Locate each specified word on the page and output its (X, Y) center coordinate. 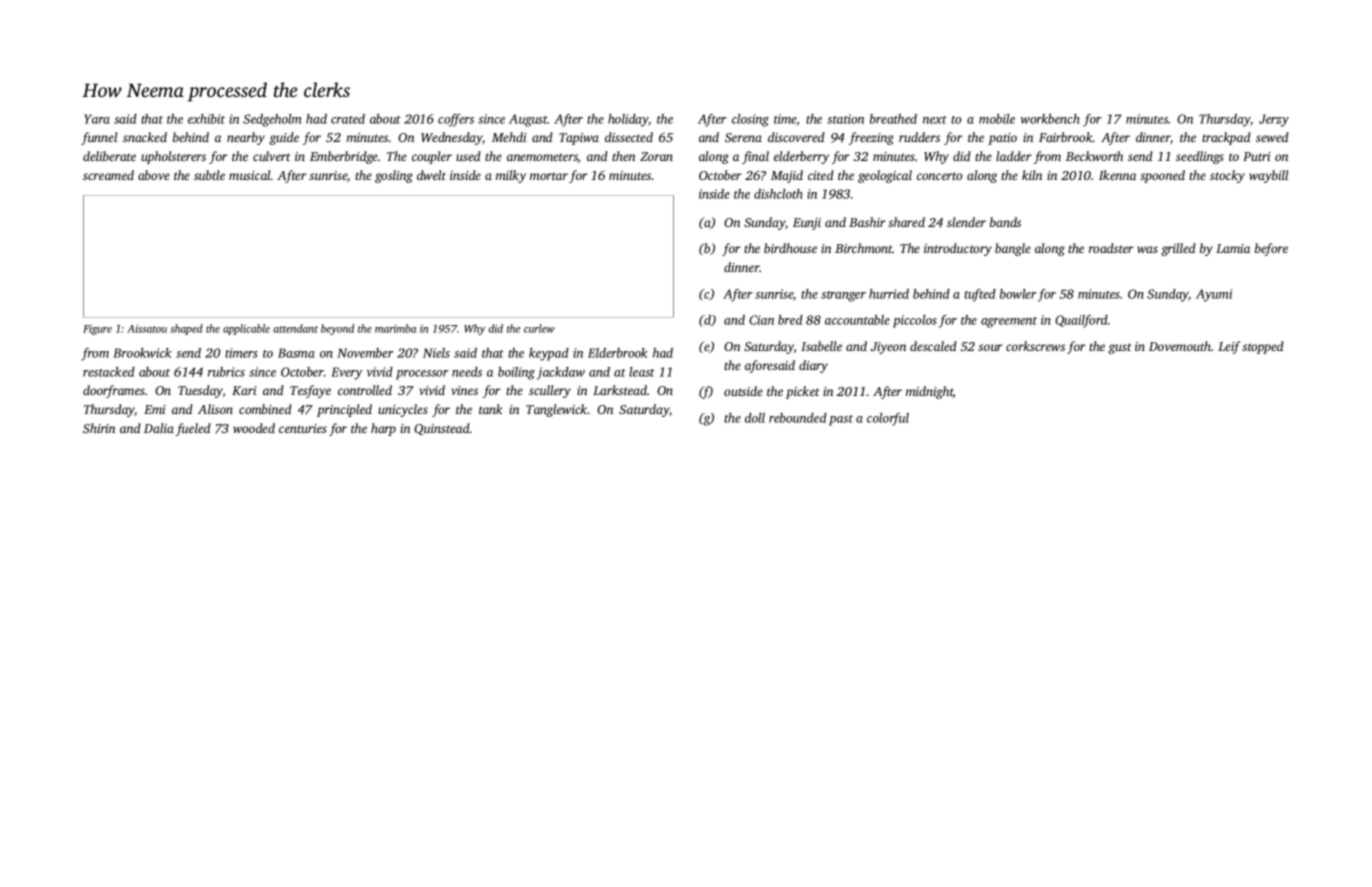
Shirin (99, 428)
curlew (539, 328)
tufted (980, 295)
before (1271, 249)
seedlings (1200, 157)
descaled (933, 346)
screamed (108, 175)
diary (813, 366)
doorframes (114, 391)
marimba (395, 328)
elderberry (801, 157)
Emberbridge (344, 157)
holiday (628, 120)
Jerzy (1274, 120)
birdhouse (790, 248)
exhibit (206, 119)
